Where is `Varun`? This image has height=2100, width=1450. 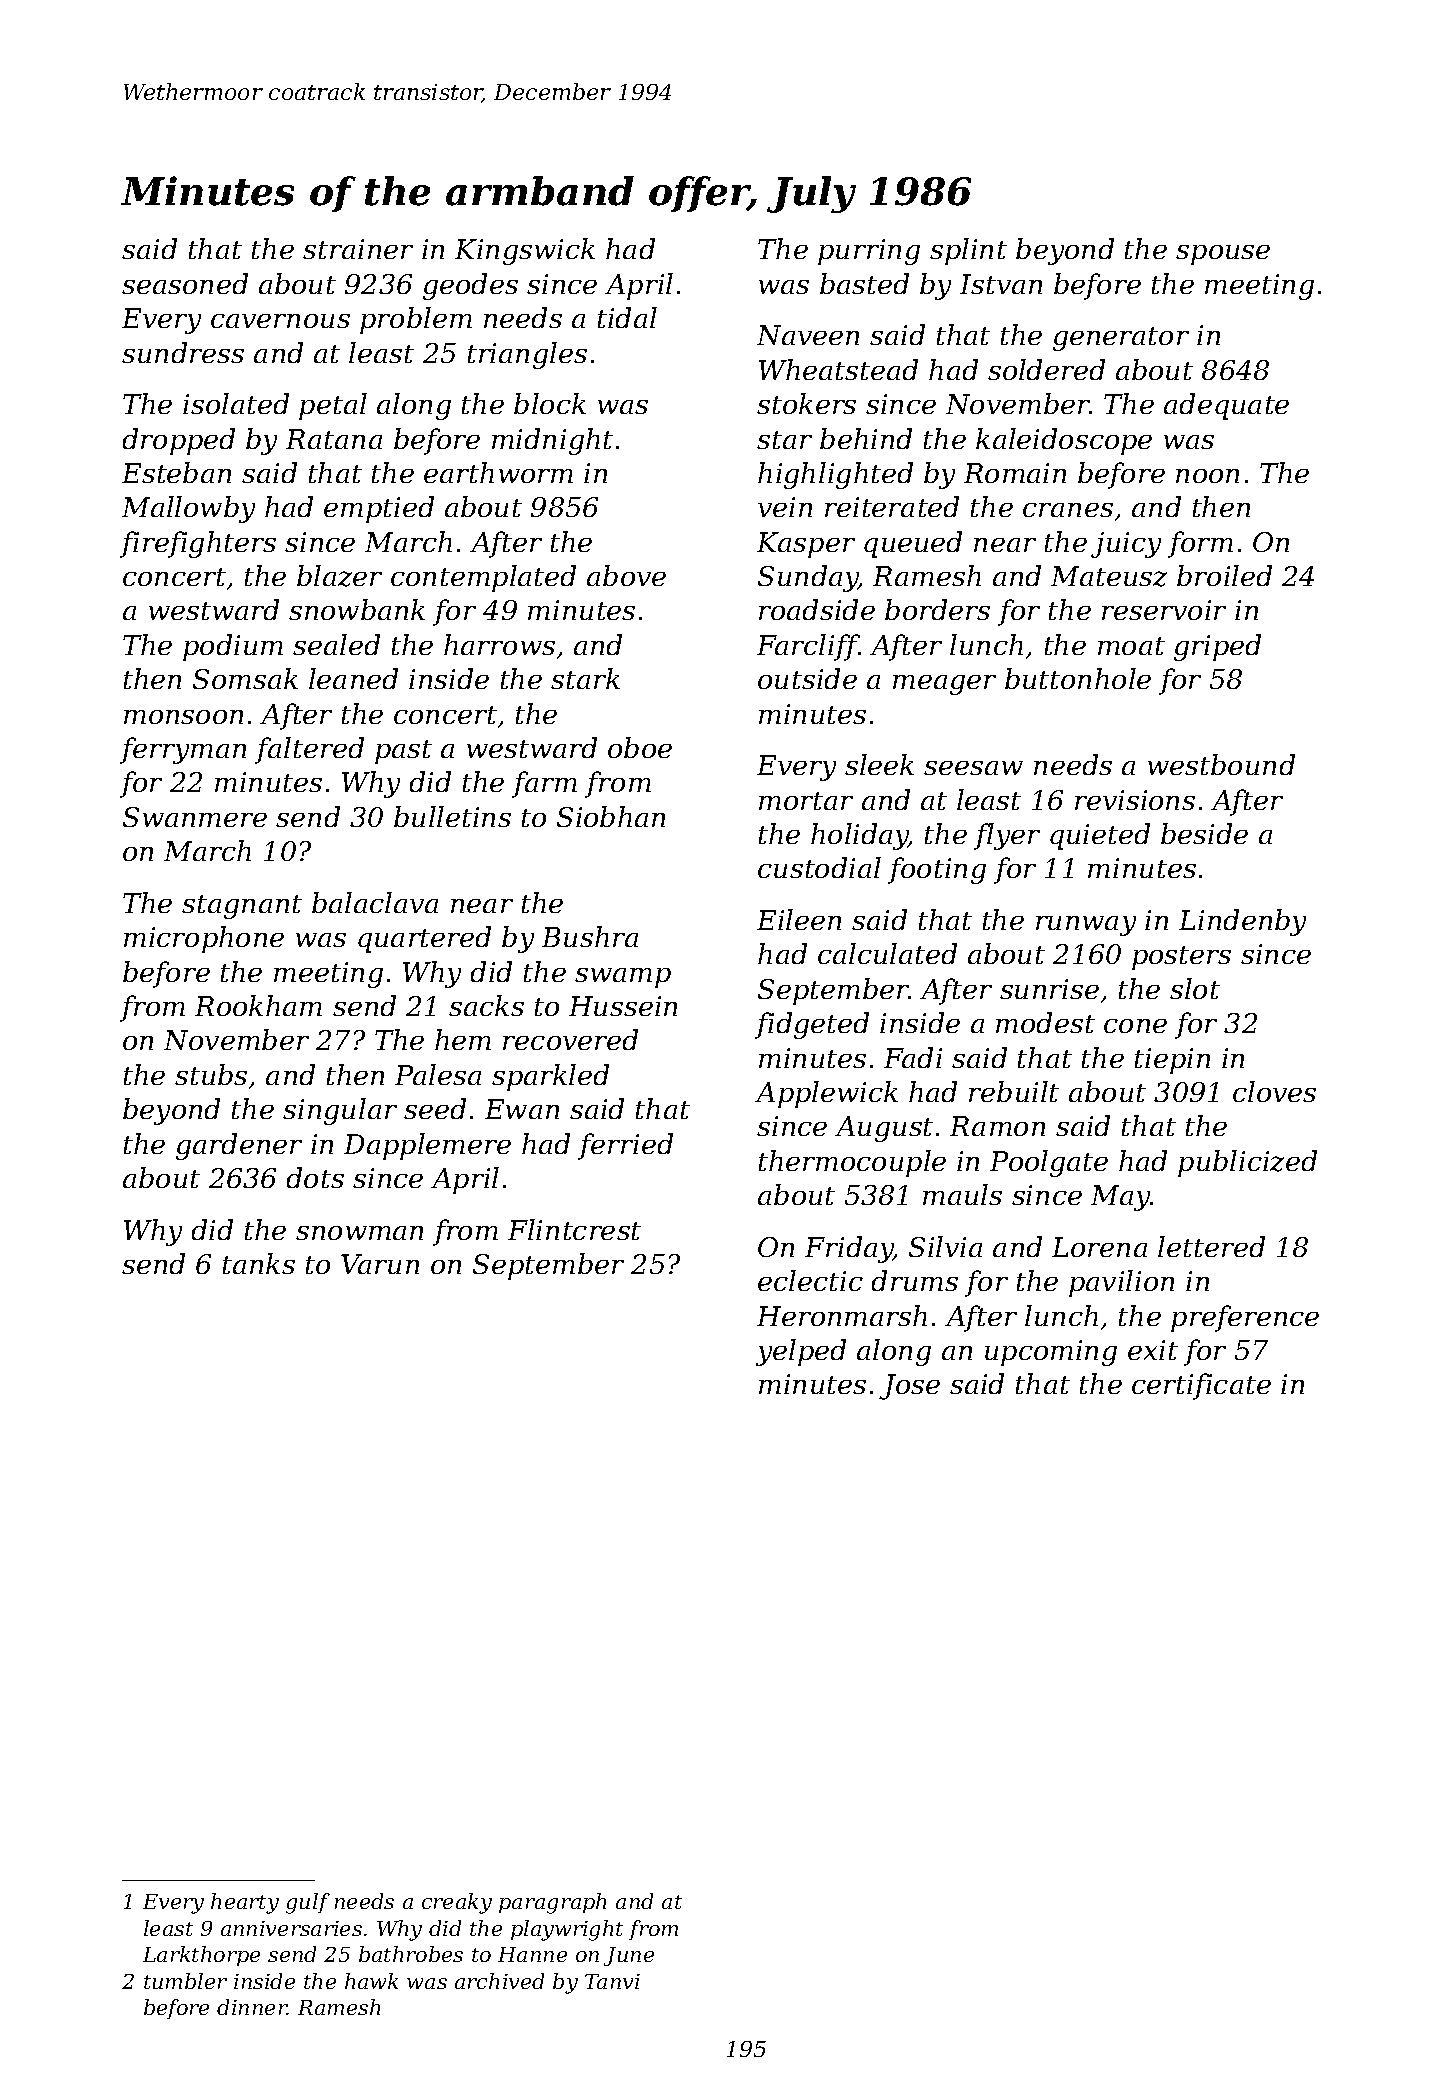 Varun is located at coordinates (380, 1264).
